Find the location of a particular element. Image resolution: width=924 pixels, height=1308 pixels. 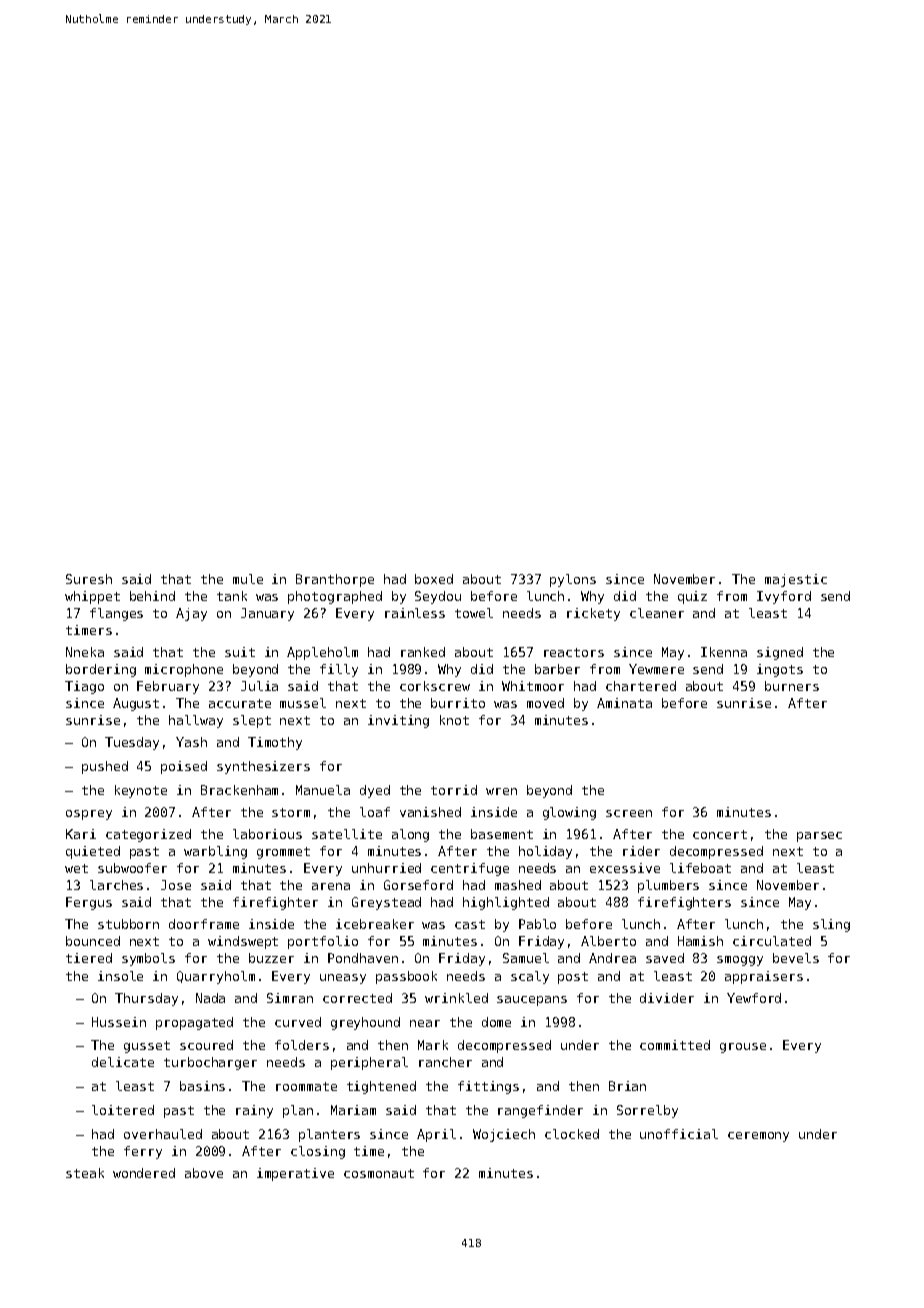

parsec is located at coordinates (819, 837).
